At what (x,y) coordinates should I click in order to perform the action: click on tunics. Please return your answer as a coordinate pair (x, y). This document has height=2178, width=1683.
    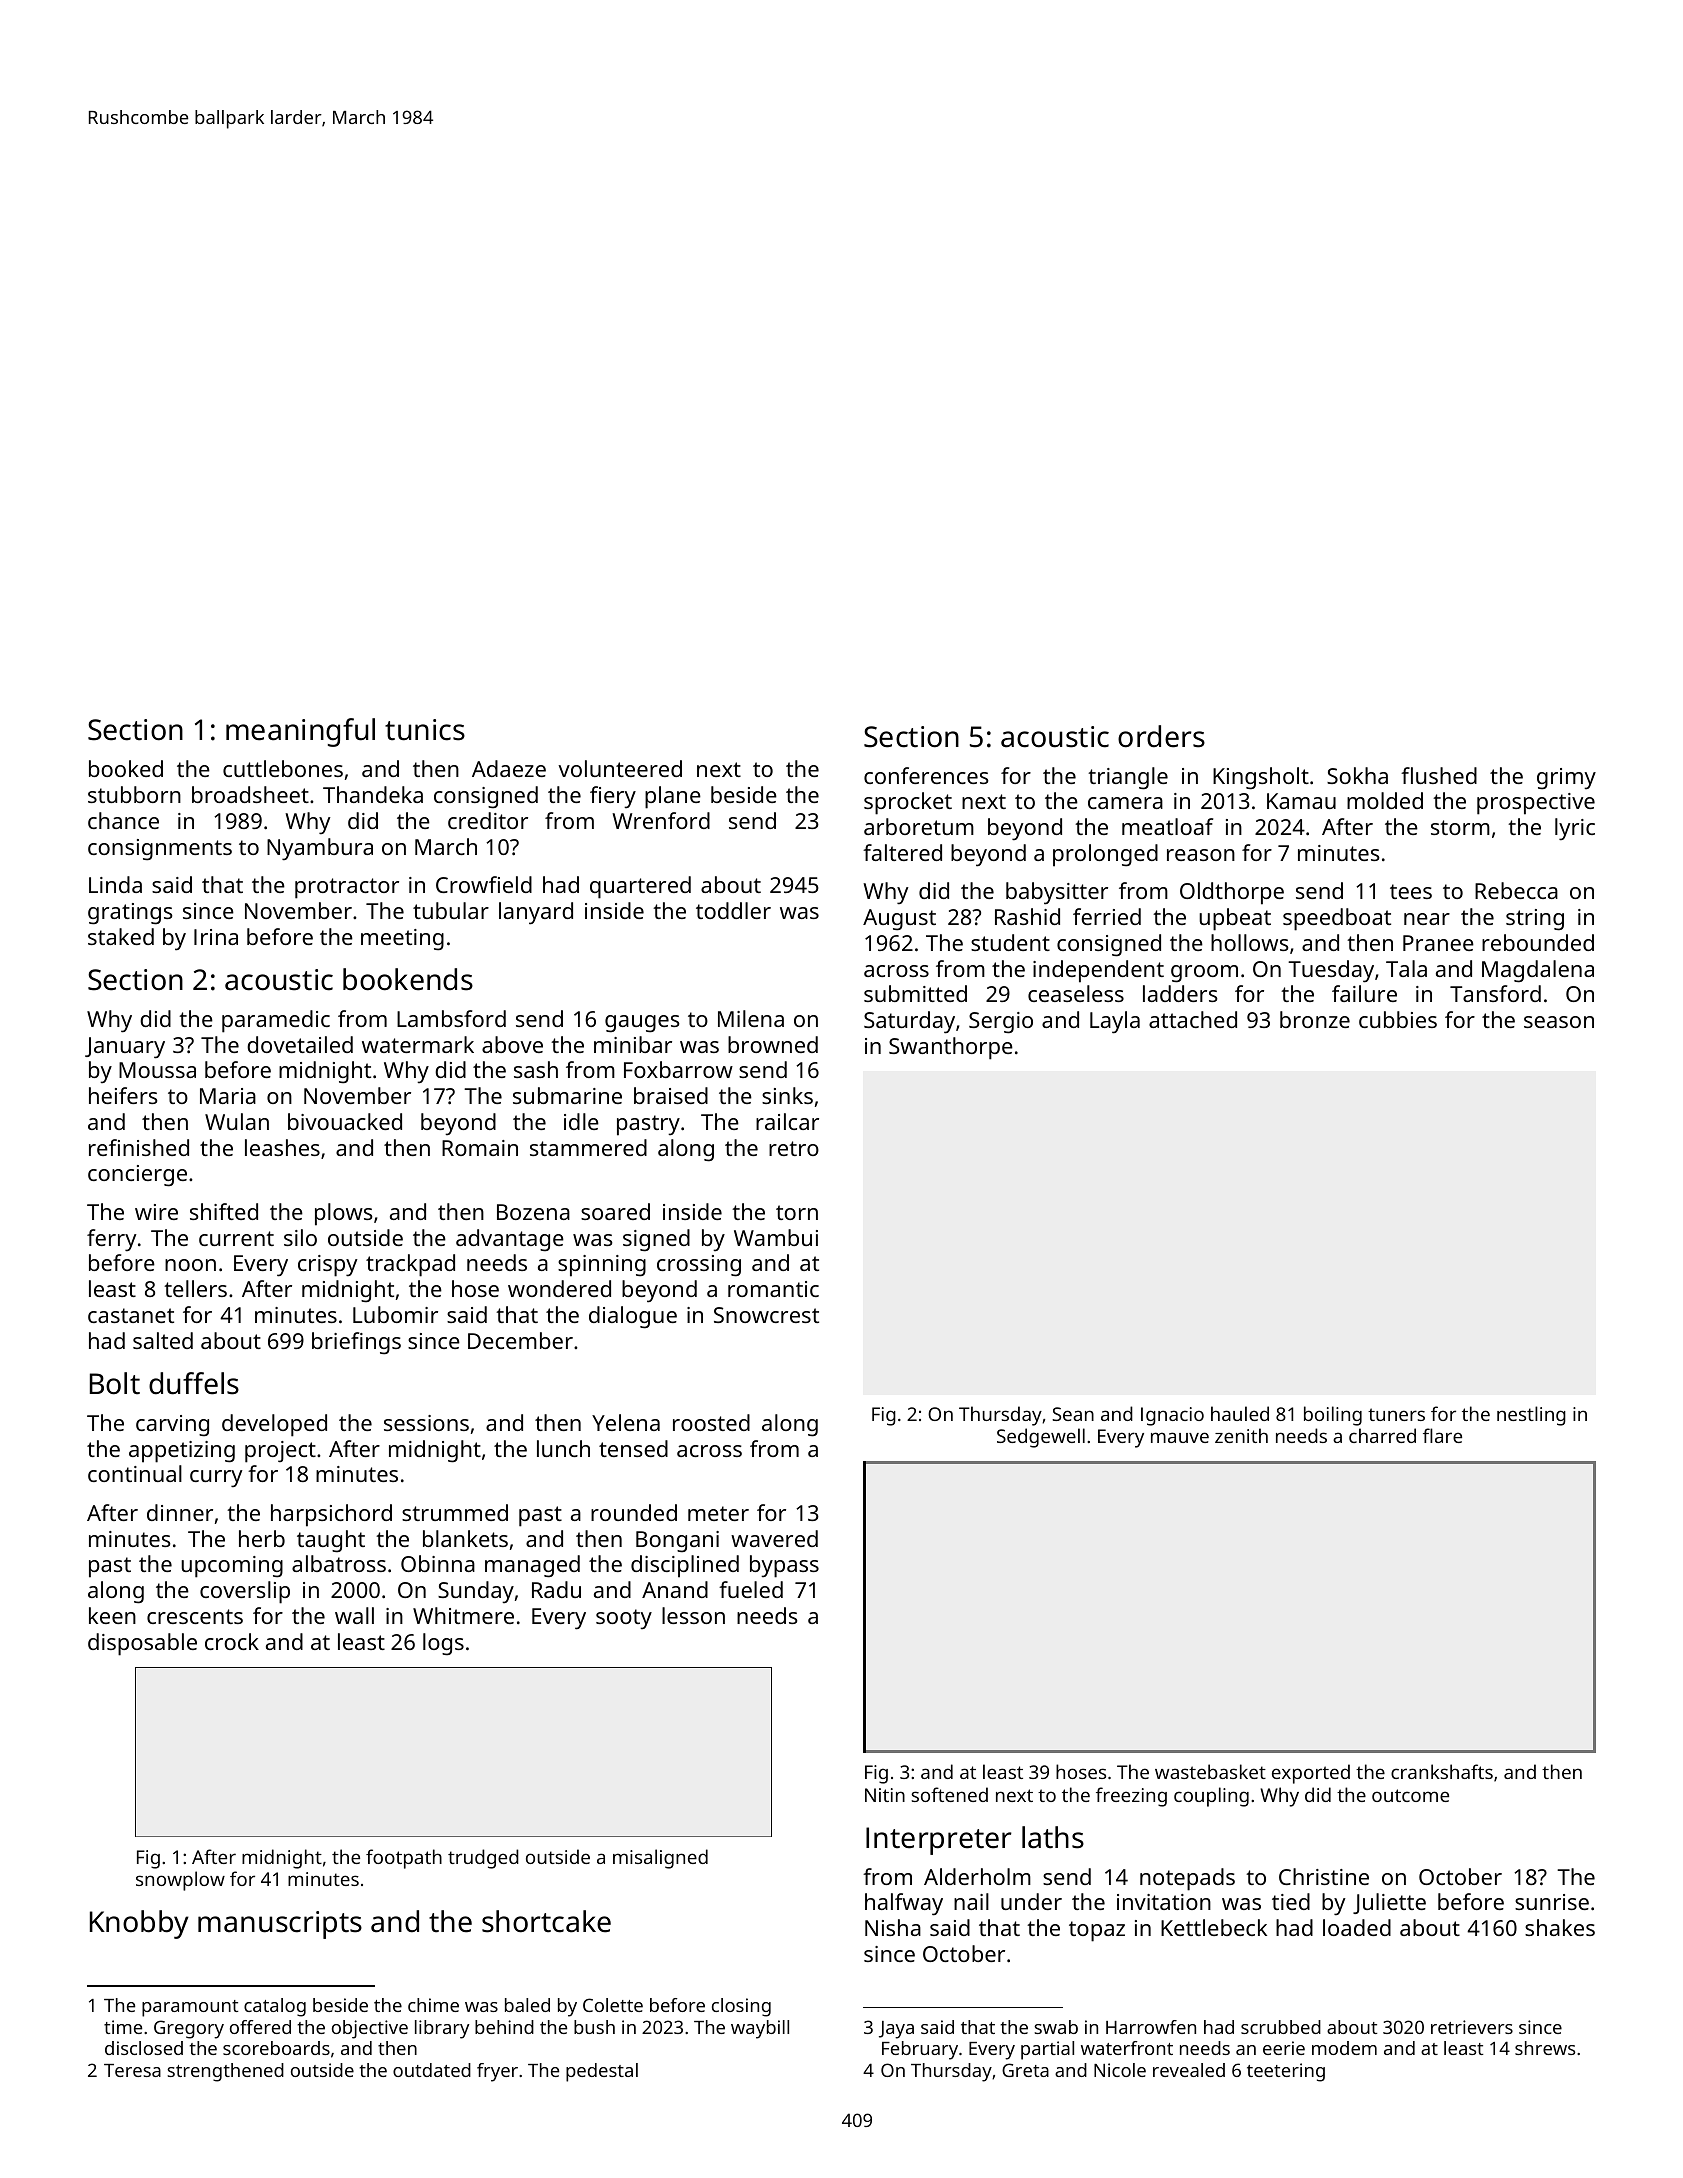
    Looking at the image, I should click on (425, 730).
